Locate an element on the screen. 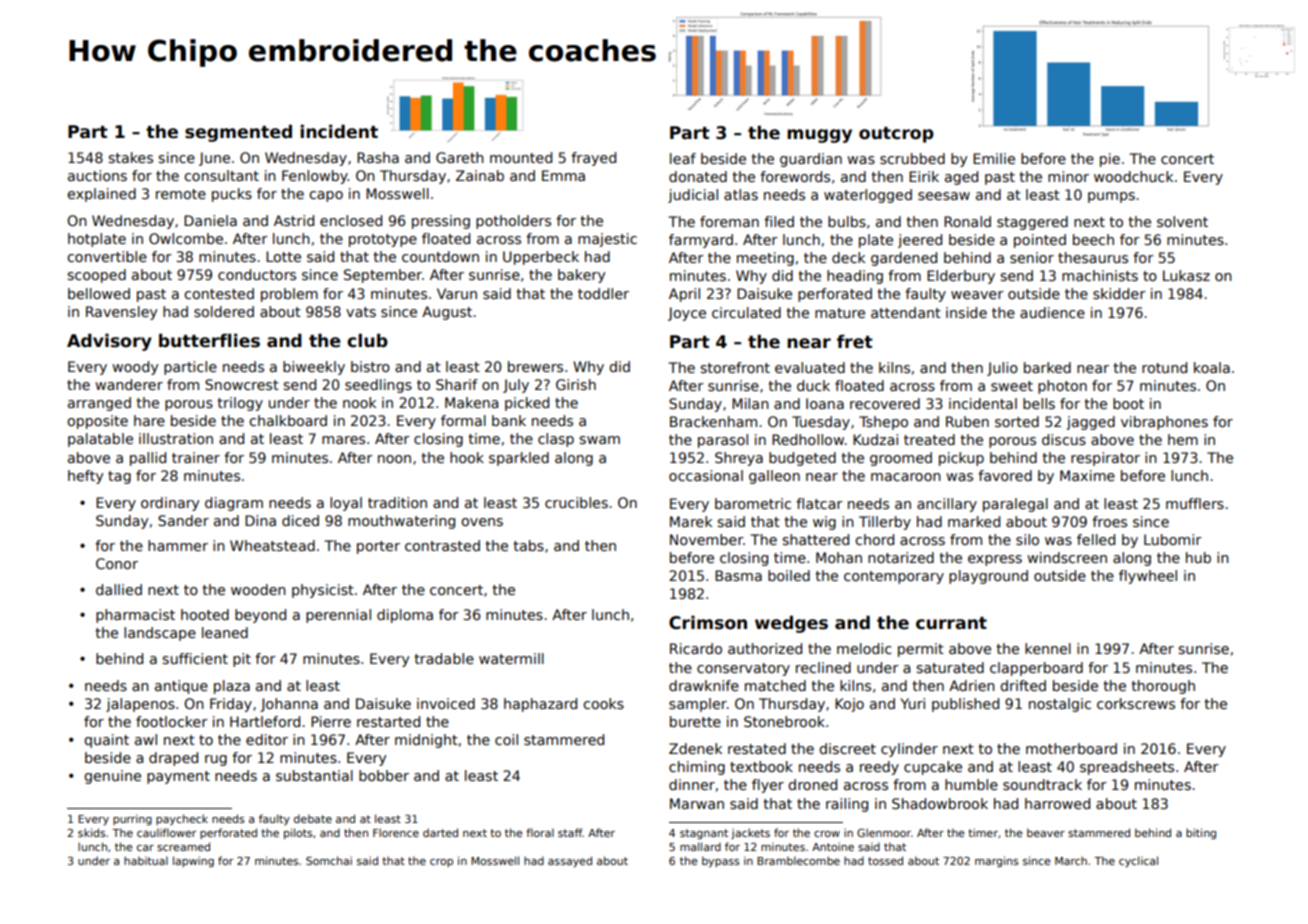 The height and width of the screenshot is (924, 1308). Emilie is located at coordinates (994, 158).
